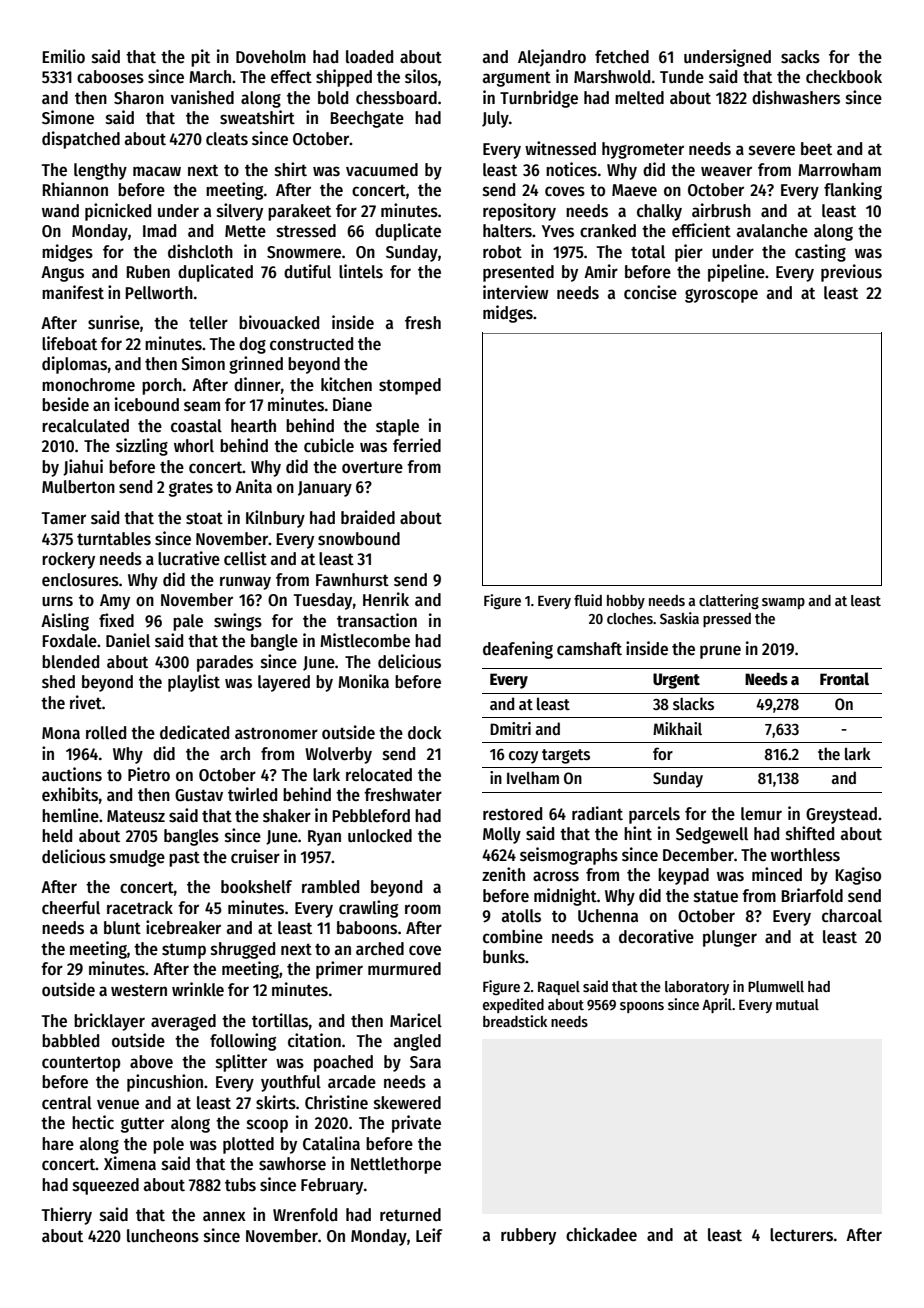  Describe the element at coordinates (71, 908) in the screenshot. I see `cheerful` at that location.
